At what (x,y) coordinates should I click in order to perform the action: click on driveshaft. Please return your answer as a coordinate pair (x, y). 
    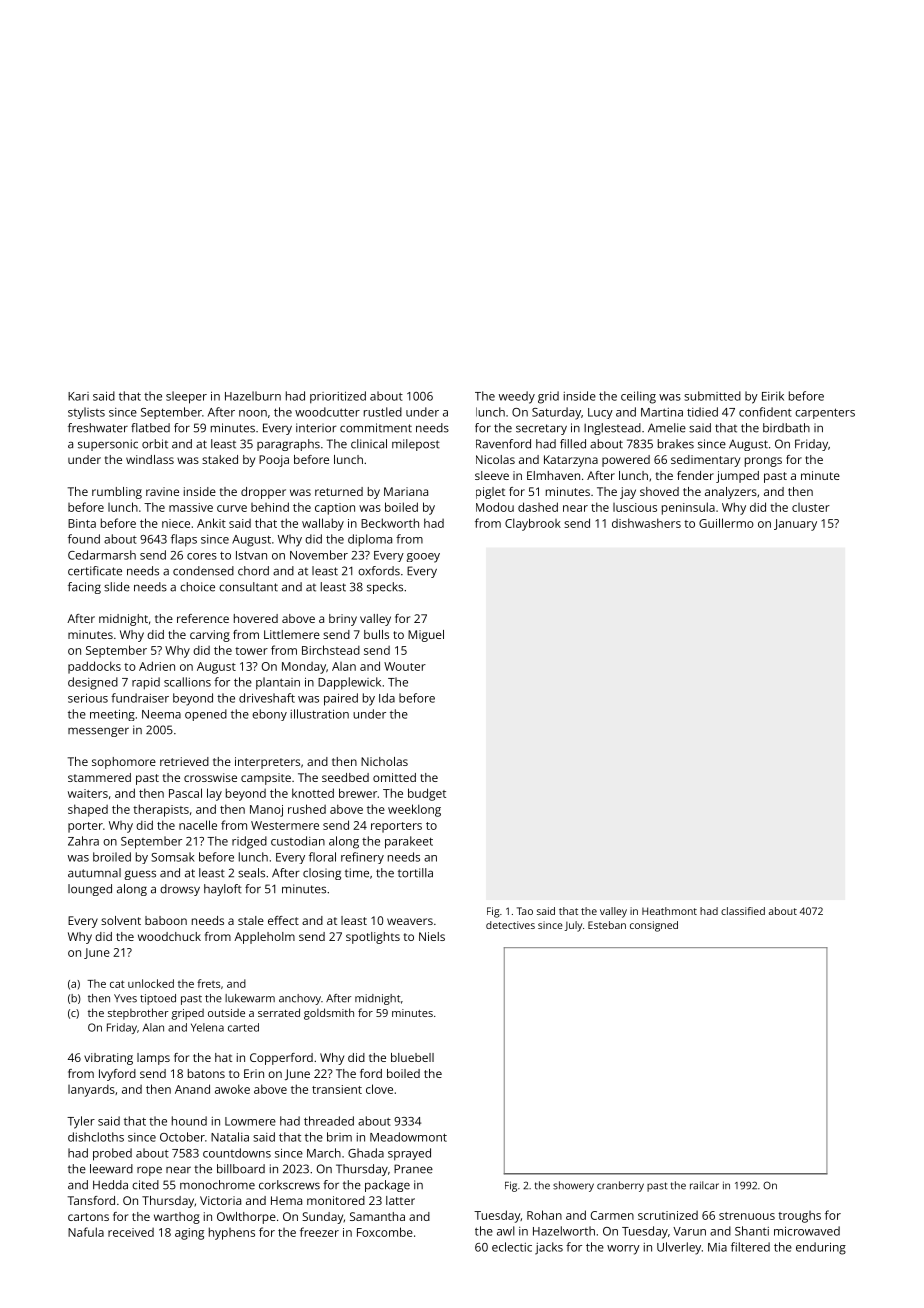
    Looking at the image, I should click on (267, 698).
